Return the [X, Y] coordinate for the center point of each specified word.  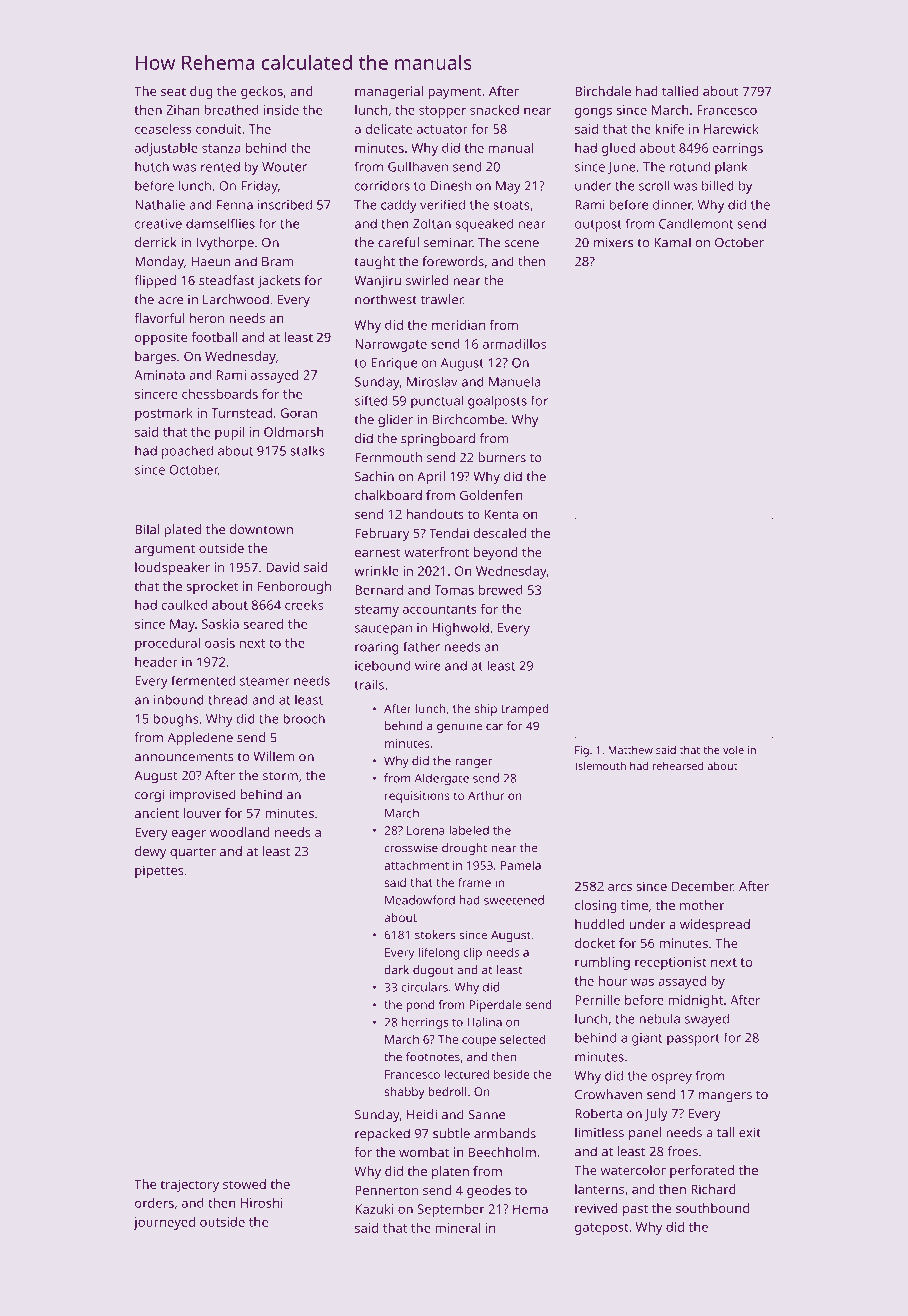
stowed [244, 1184]
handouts [435, 514]
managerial [389, 92]
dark [396, 970]
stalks [307, 450]
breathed [231, 110]
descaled [499, 533]
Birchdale [603, 91]
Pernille [597, 1000]
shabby [404, 1093]
